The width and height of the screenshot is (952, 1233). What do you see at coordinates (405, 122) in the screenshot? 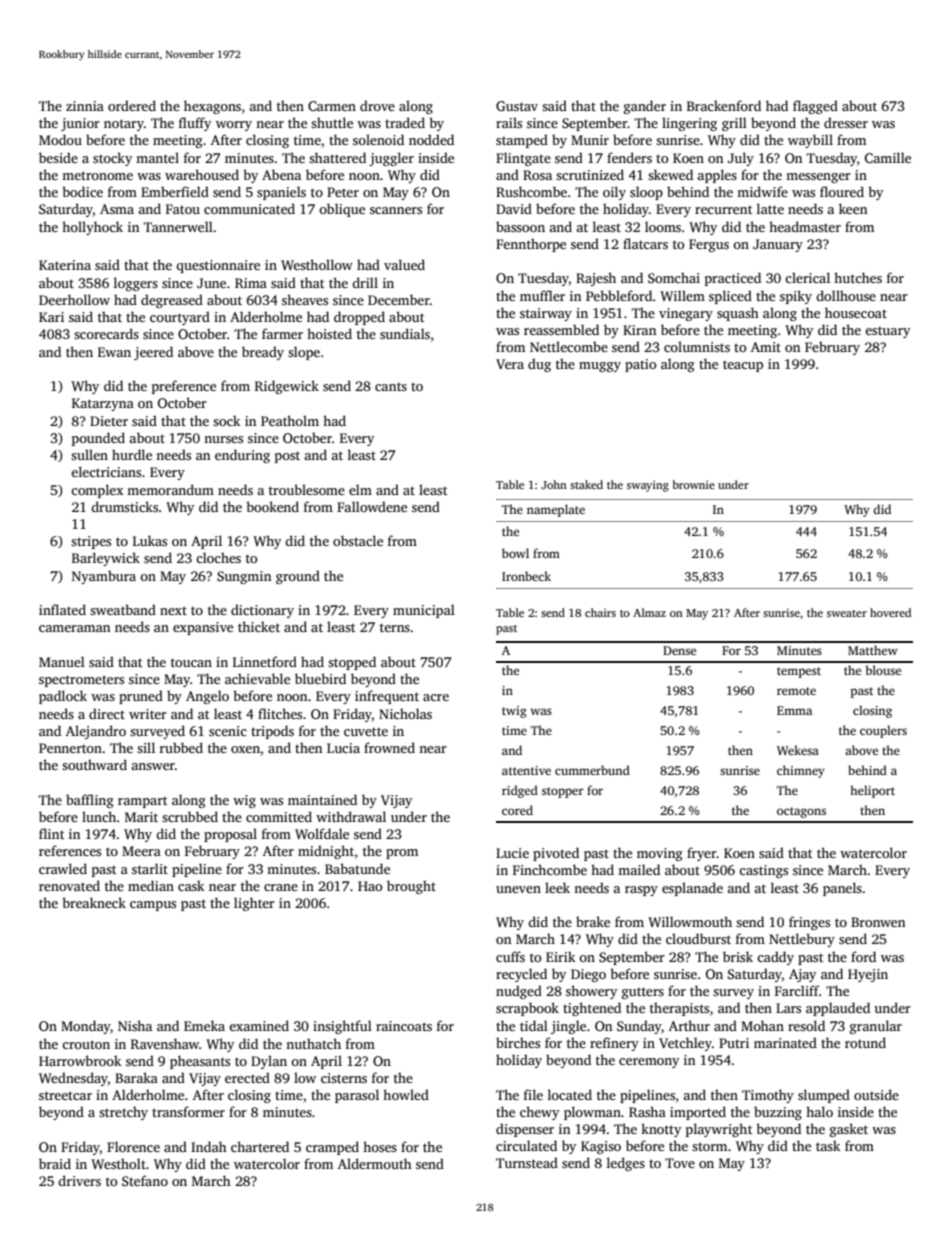
I see `traded` at bounding box center [405, 122].
